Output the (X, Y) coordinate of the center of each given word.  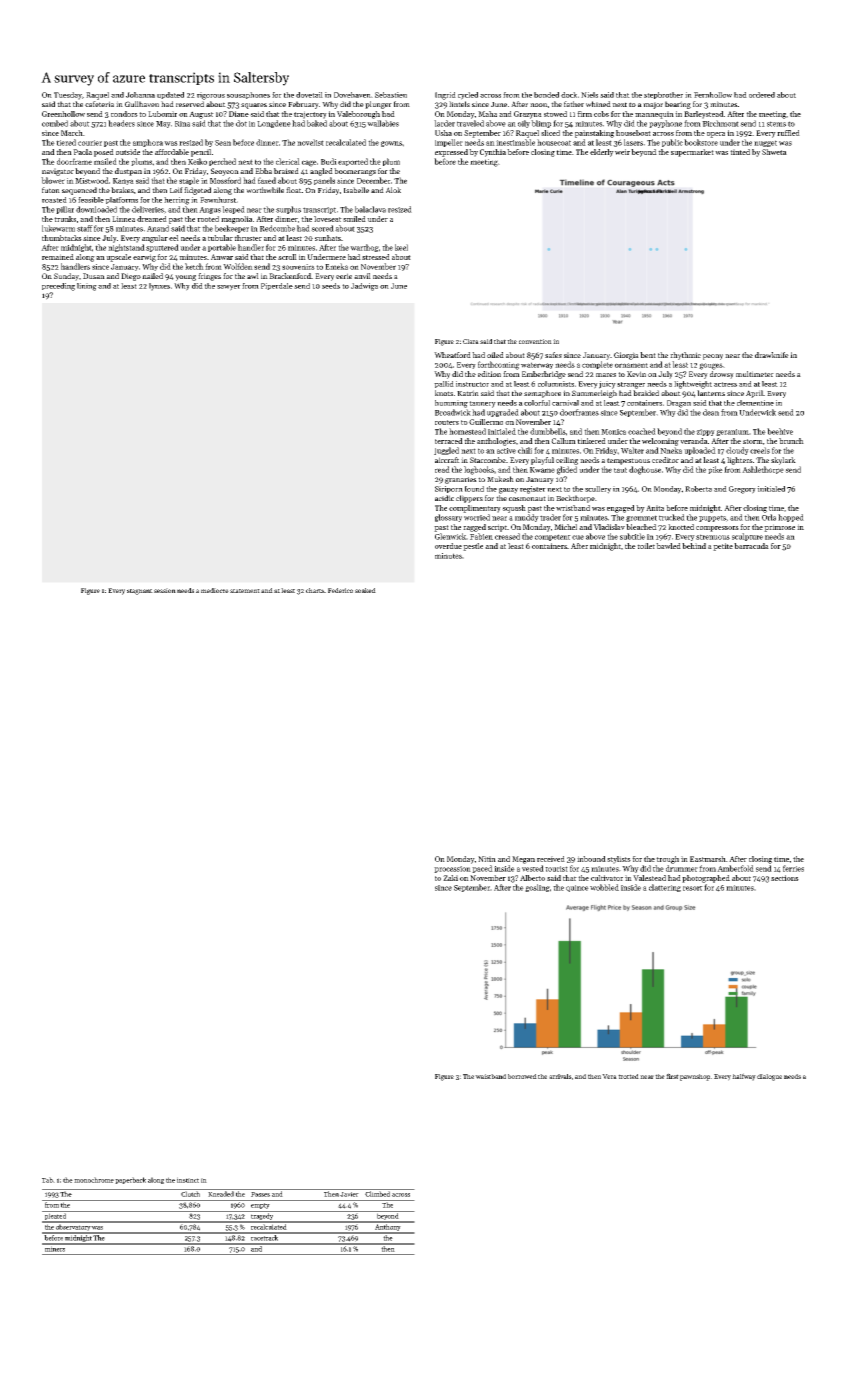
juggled (446, 451)
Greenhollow (63, 114)
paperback (130, 1180)
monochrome (94, 1180)
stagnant (140, 592)
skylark (783, 461)
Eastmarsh (708, 859)
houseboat (633, 133)
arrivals (560, 1076)
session (165, 590)
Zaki (450, 878)
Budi (329, 161)
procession (452, 869)
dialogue (769, 1077)
